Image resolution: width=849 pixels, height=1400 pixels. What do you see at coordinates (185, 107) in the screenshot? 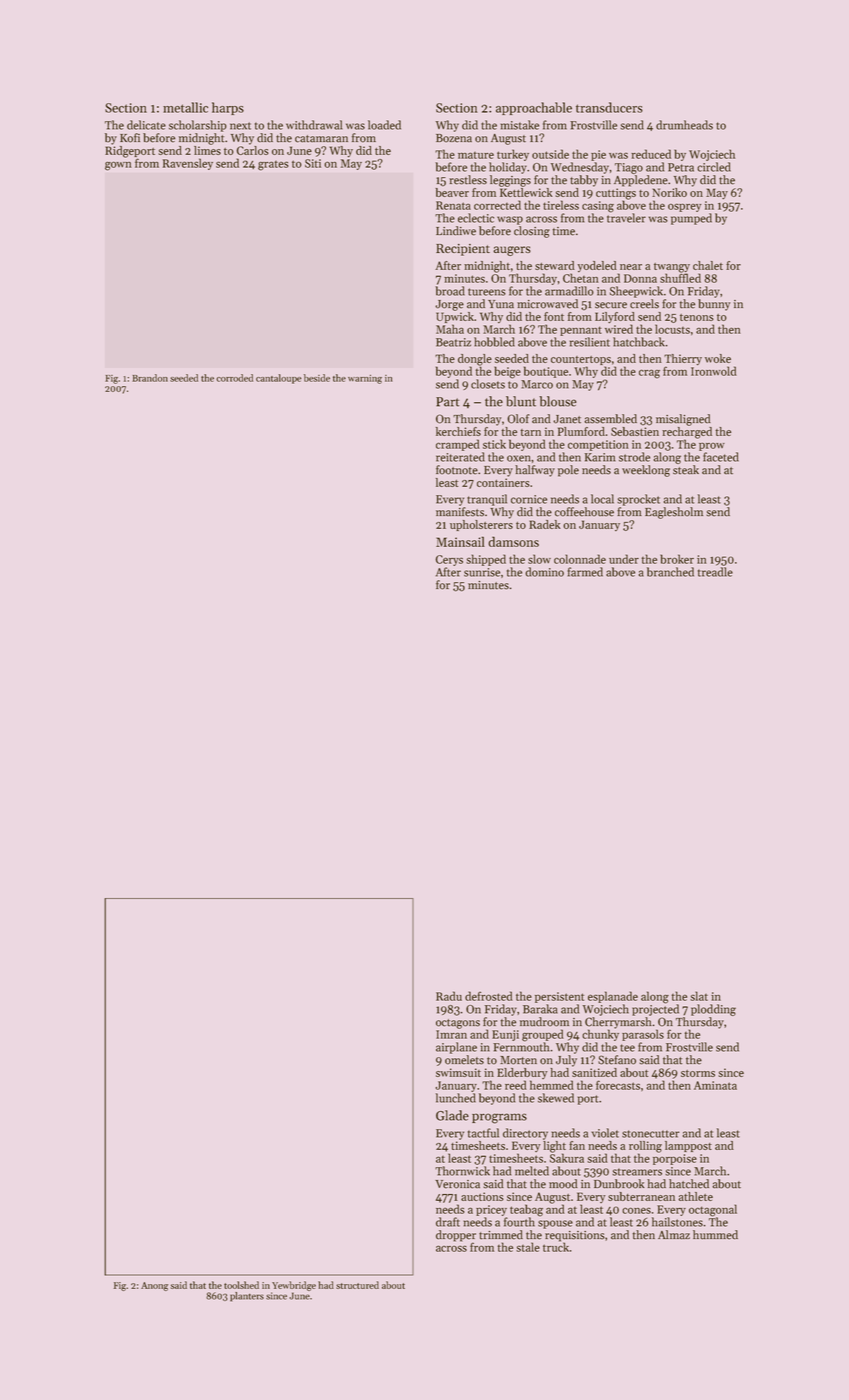
I see `metallic` at bounding box center [185, 107].
